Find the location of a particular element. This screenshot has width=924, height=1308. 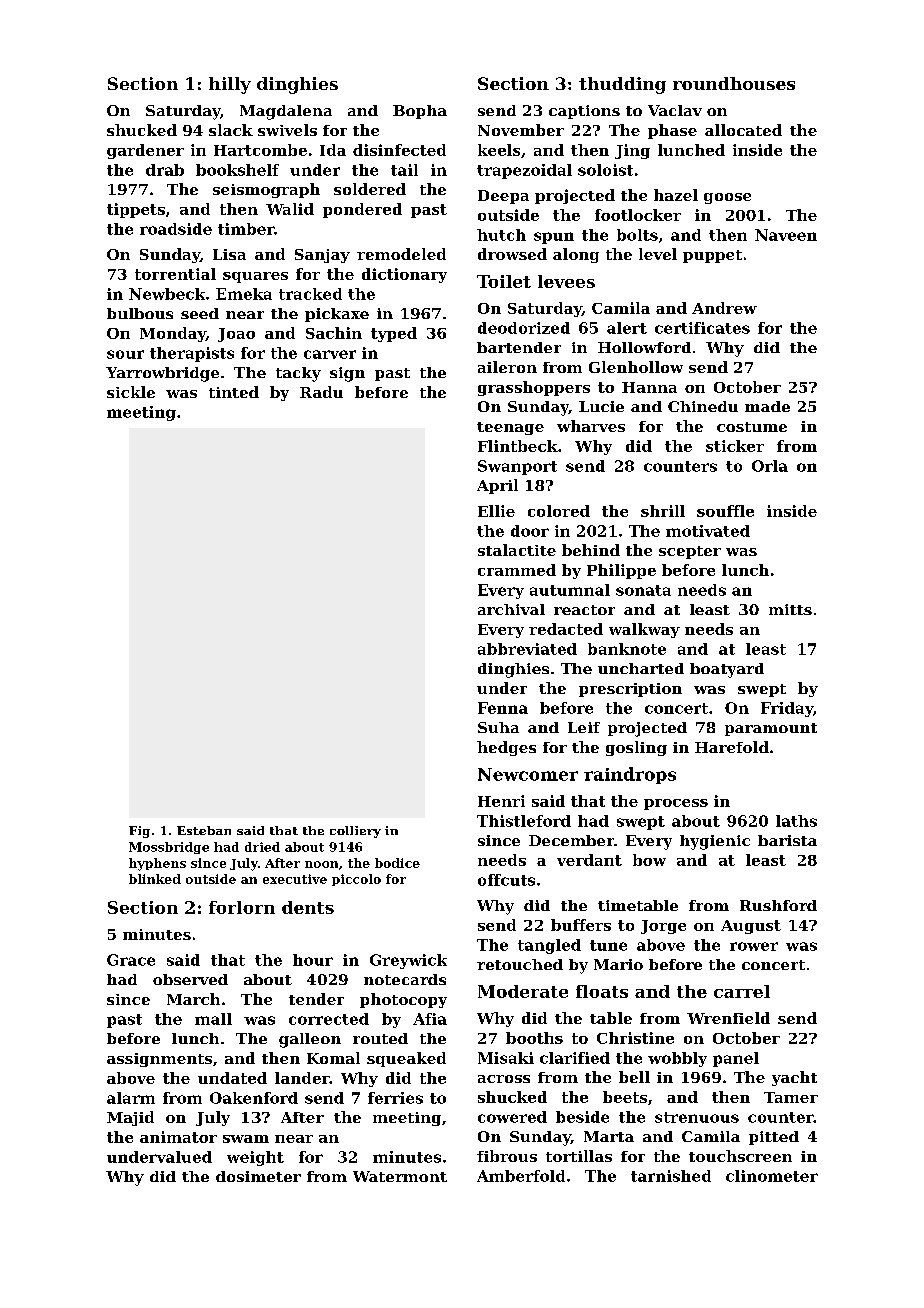

Fig is located at coordinates (139, 832).
